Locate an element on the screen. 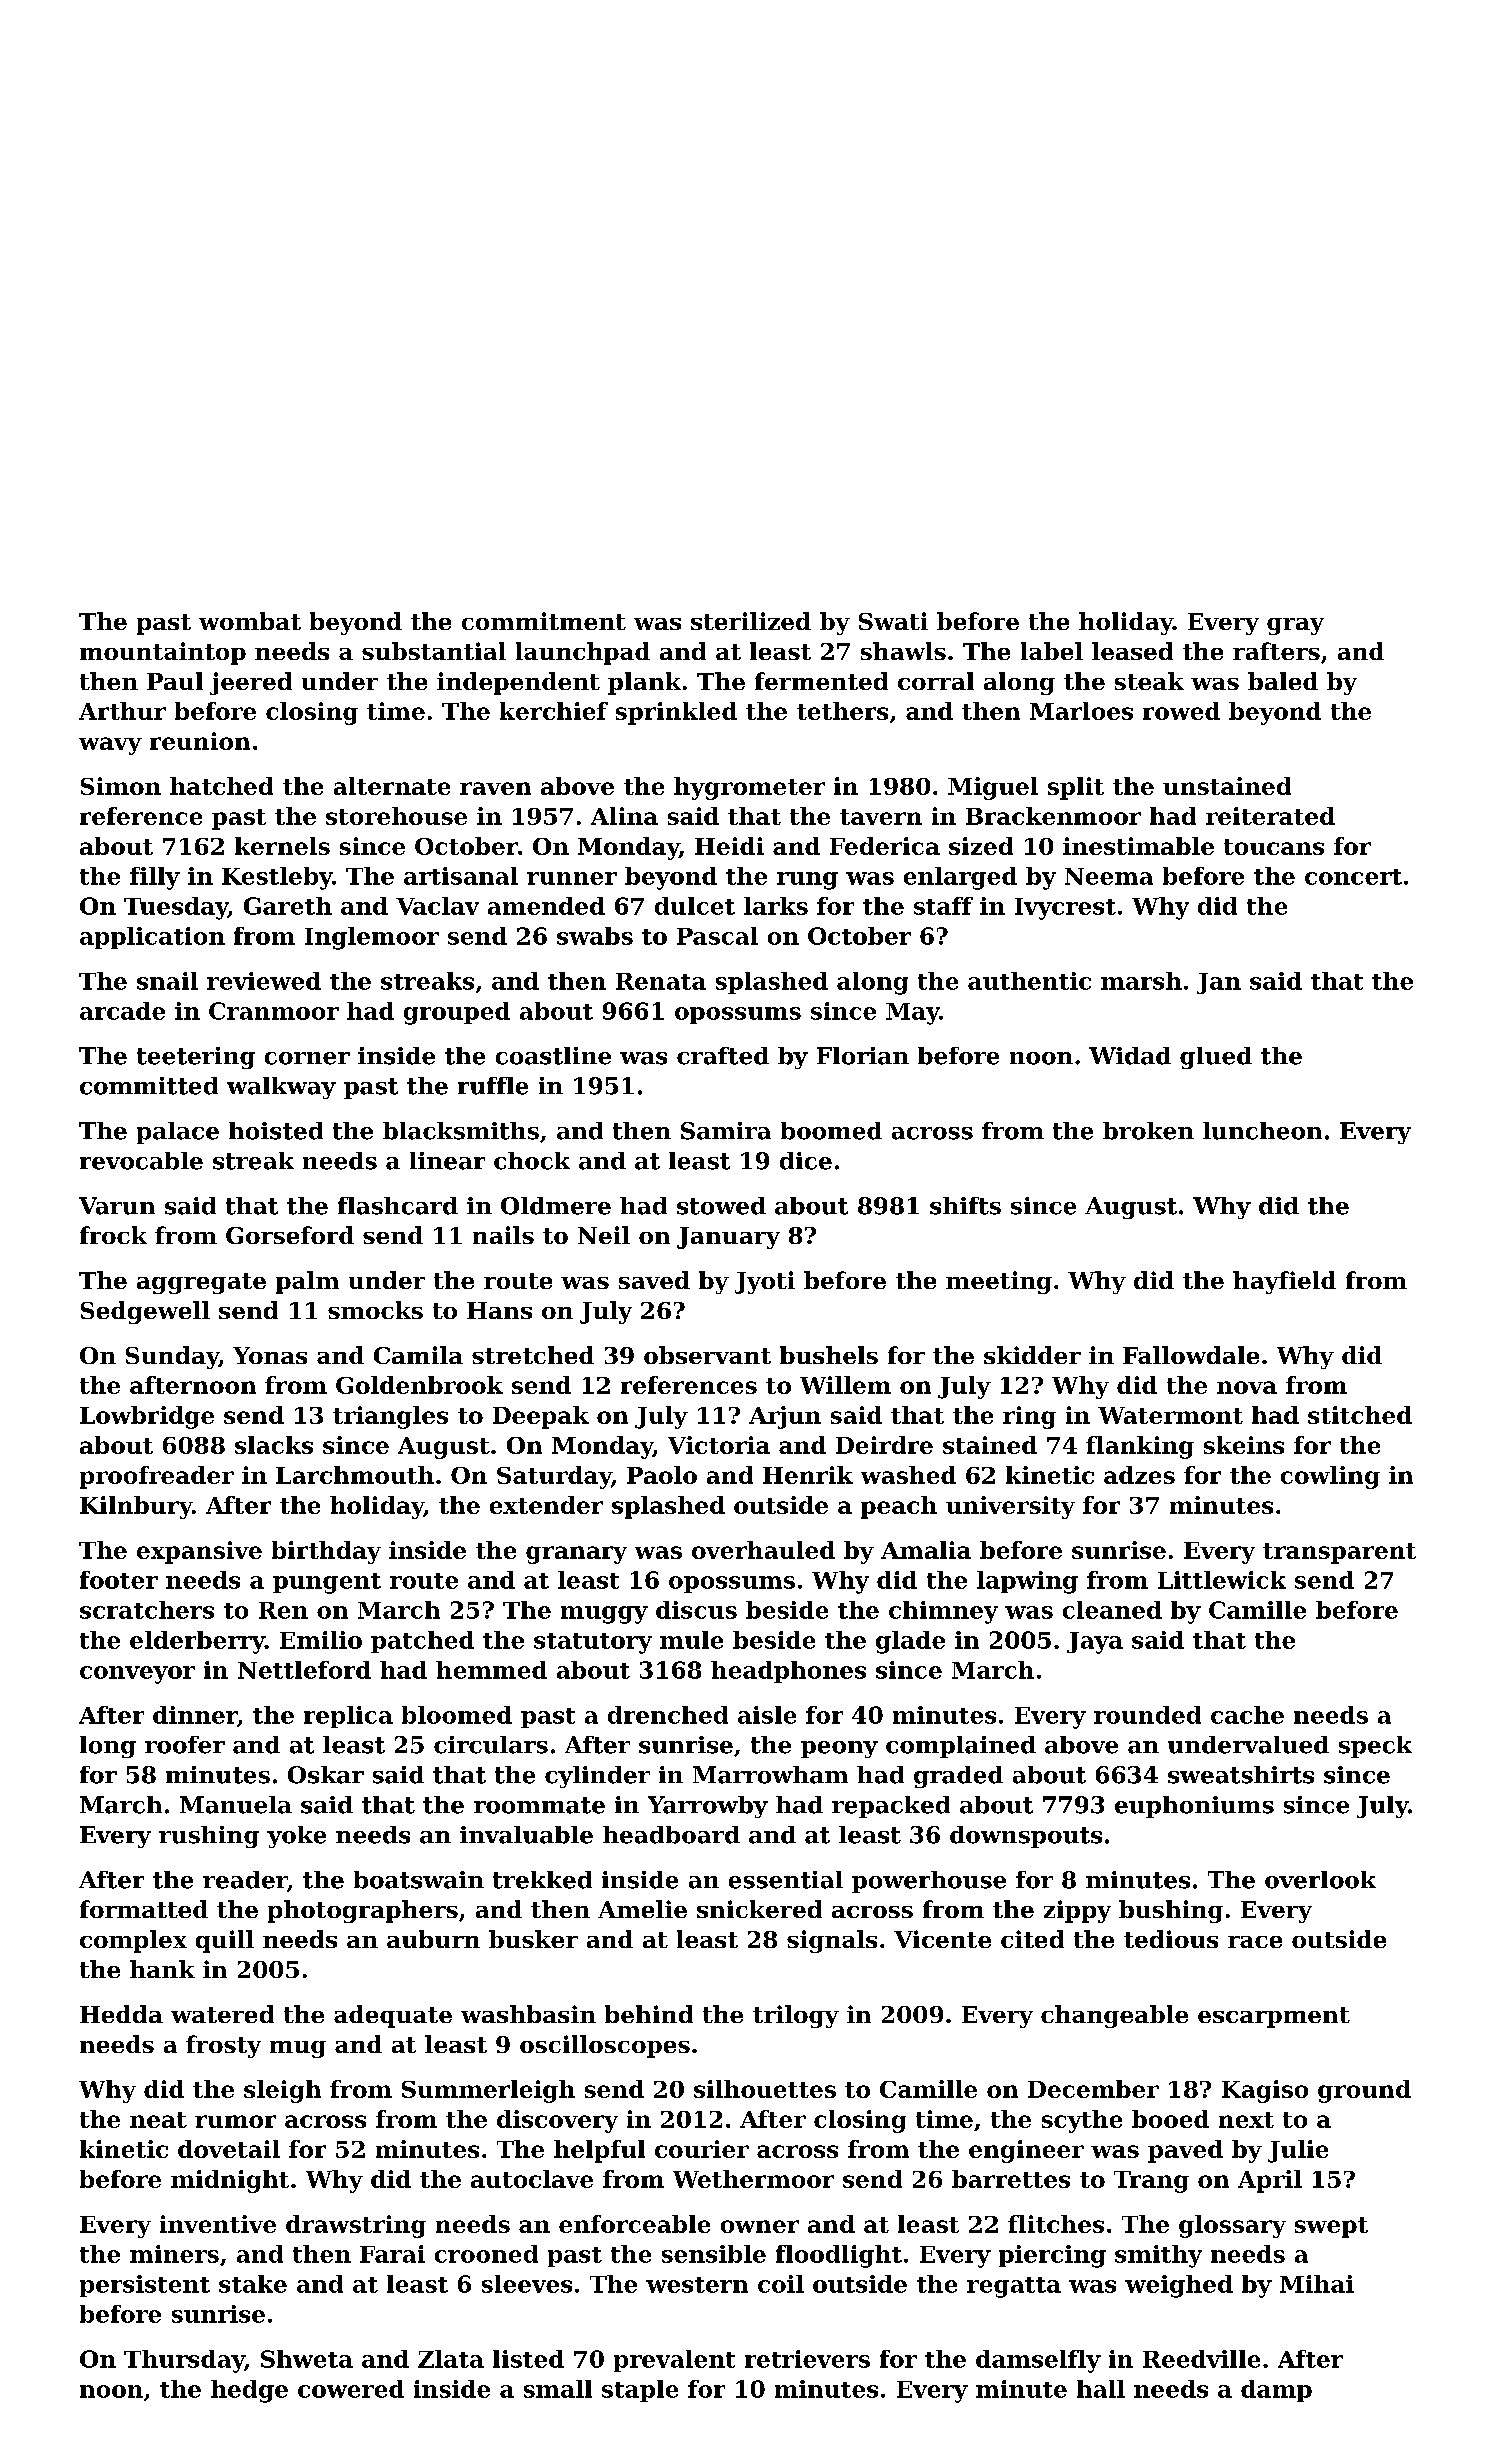 The image size is (1496, 2464). stowed is located at coordinates (721, 1206).
